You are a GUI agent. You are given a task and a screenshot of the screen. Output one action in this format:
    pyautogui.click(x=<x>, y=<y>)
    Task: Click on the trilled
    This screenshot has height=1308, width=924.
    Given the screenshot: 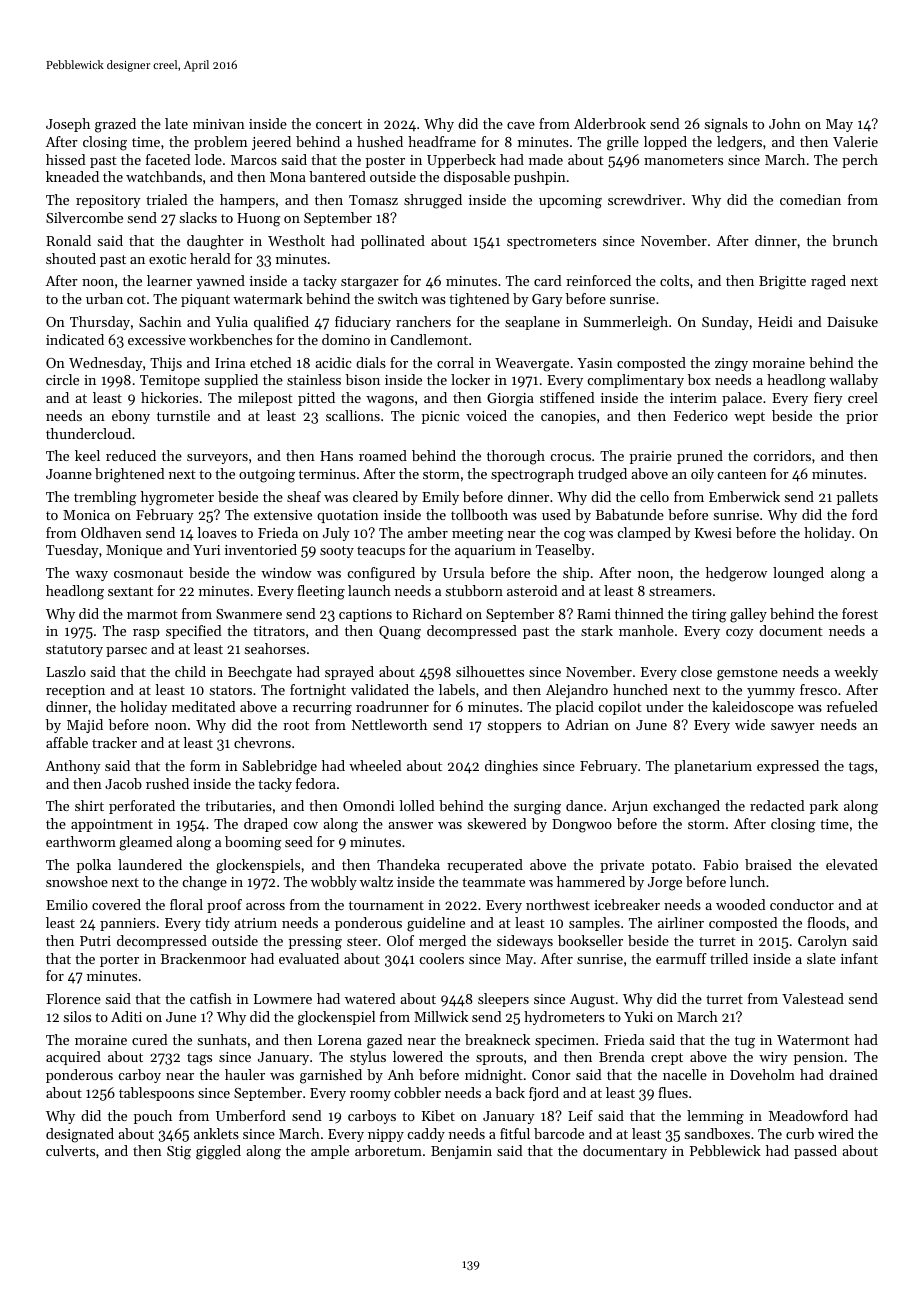 What is the action you would take?
    pyautogui.click(x=729, y=958)
